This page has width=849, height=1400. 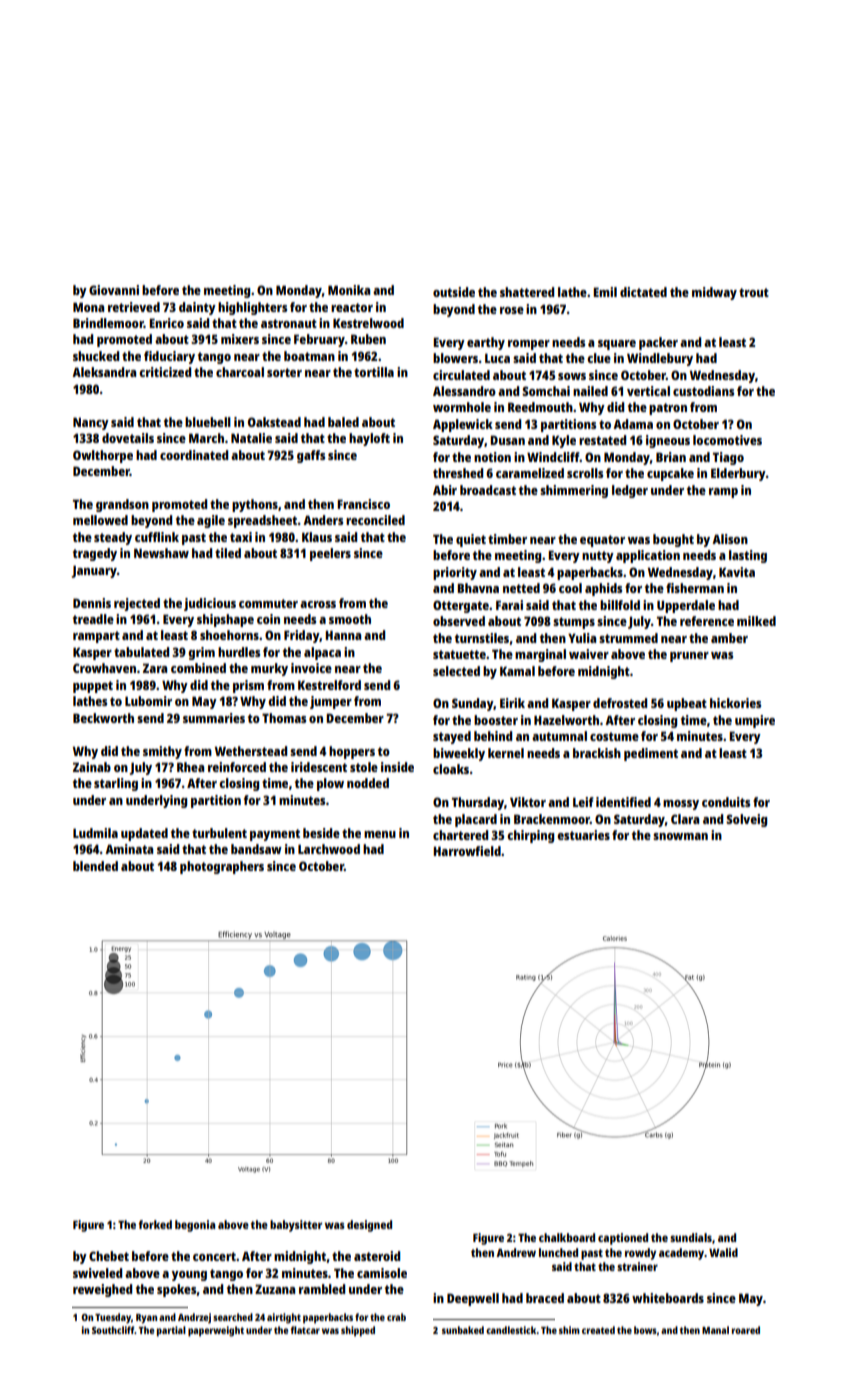 I want to click on milked, so click(x=756, y=621).
